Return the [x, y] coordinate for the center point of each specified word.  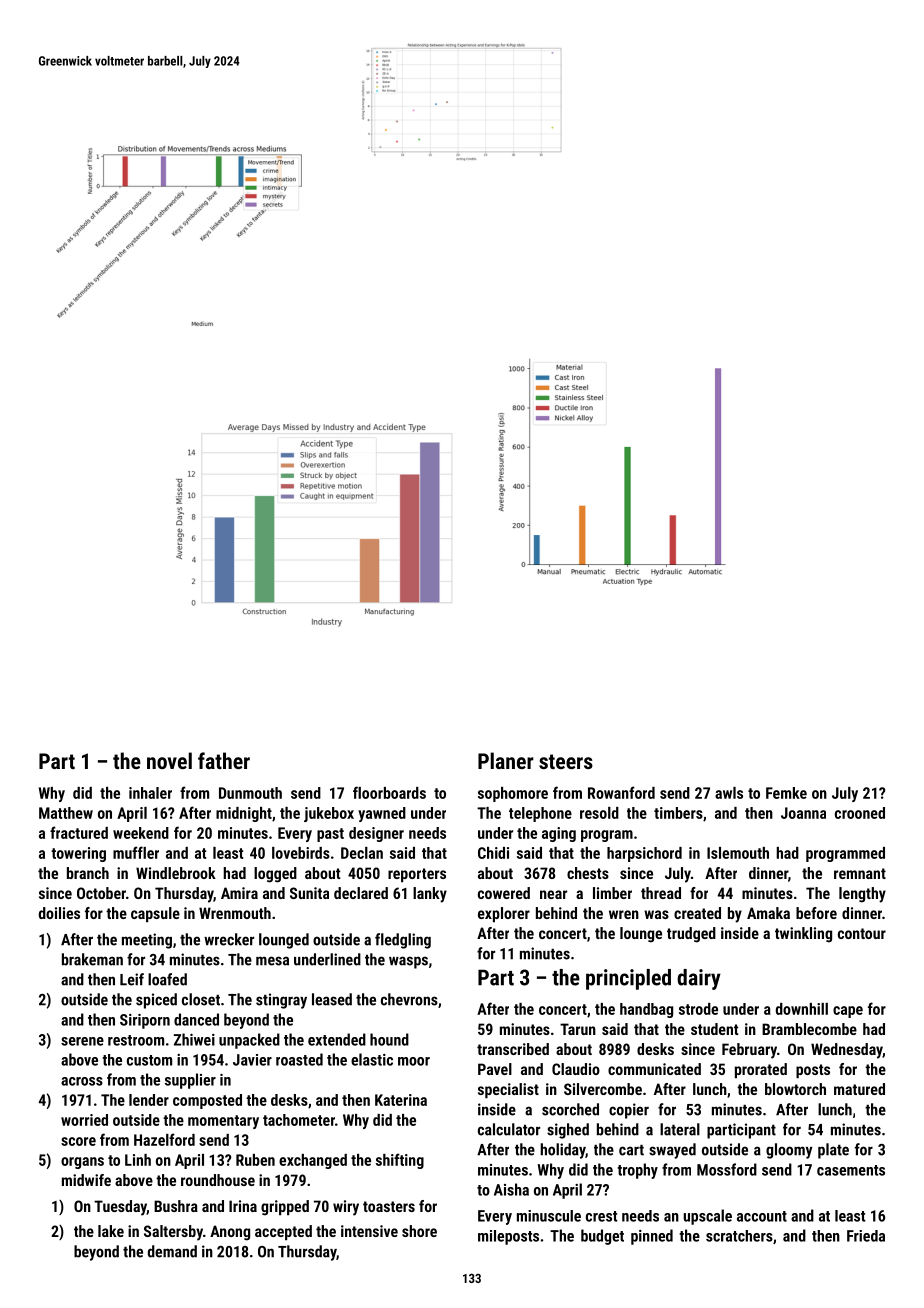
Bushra [176, 1206]
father [224, 760]
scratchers [739, 1236]
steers [566, 761]
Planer [506, 760]
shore [419, 1231]
